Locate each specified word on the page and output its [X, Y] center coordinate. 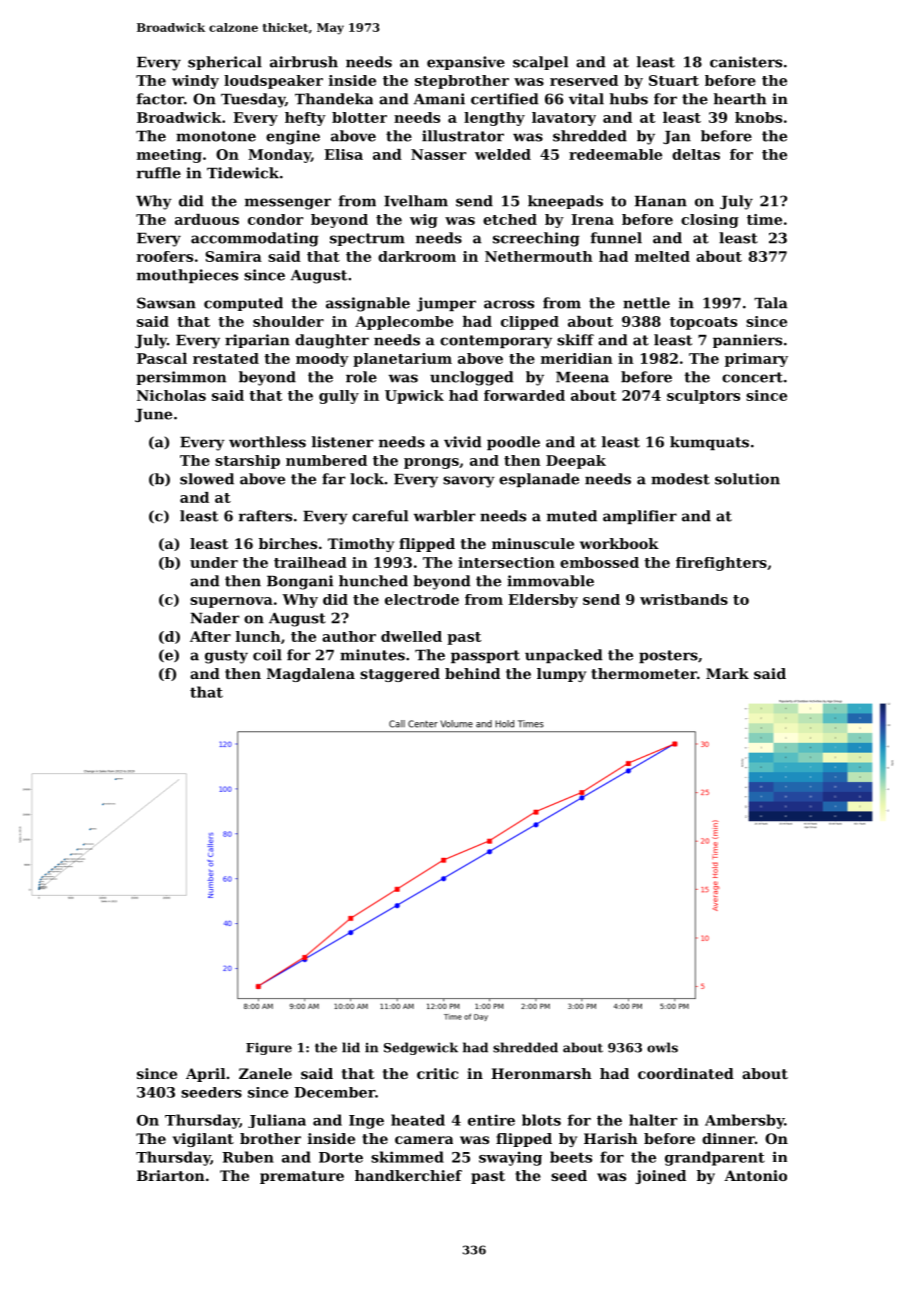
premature [302, 1177]
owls [662, 1047]
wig [424, 221]
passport [485, 656]
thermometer [644, 673]
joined [660, 1177]
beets [571, 1157]
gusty [226, 657]
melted [662, 256]
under [214, 562]
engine [293, 137]
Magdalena [311, 675]
